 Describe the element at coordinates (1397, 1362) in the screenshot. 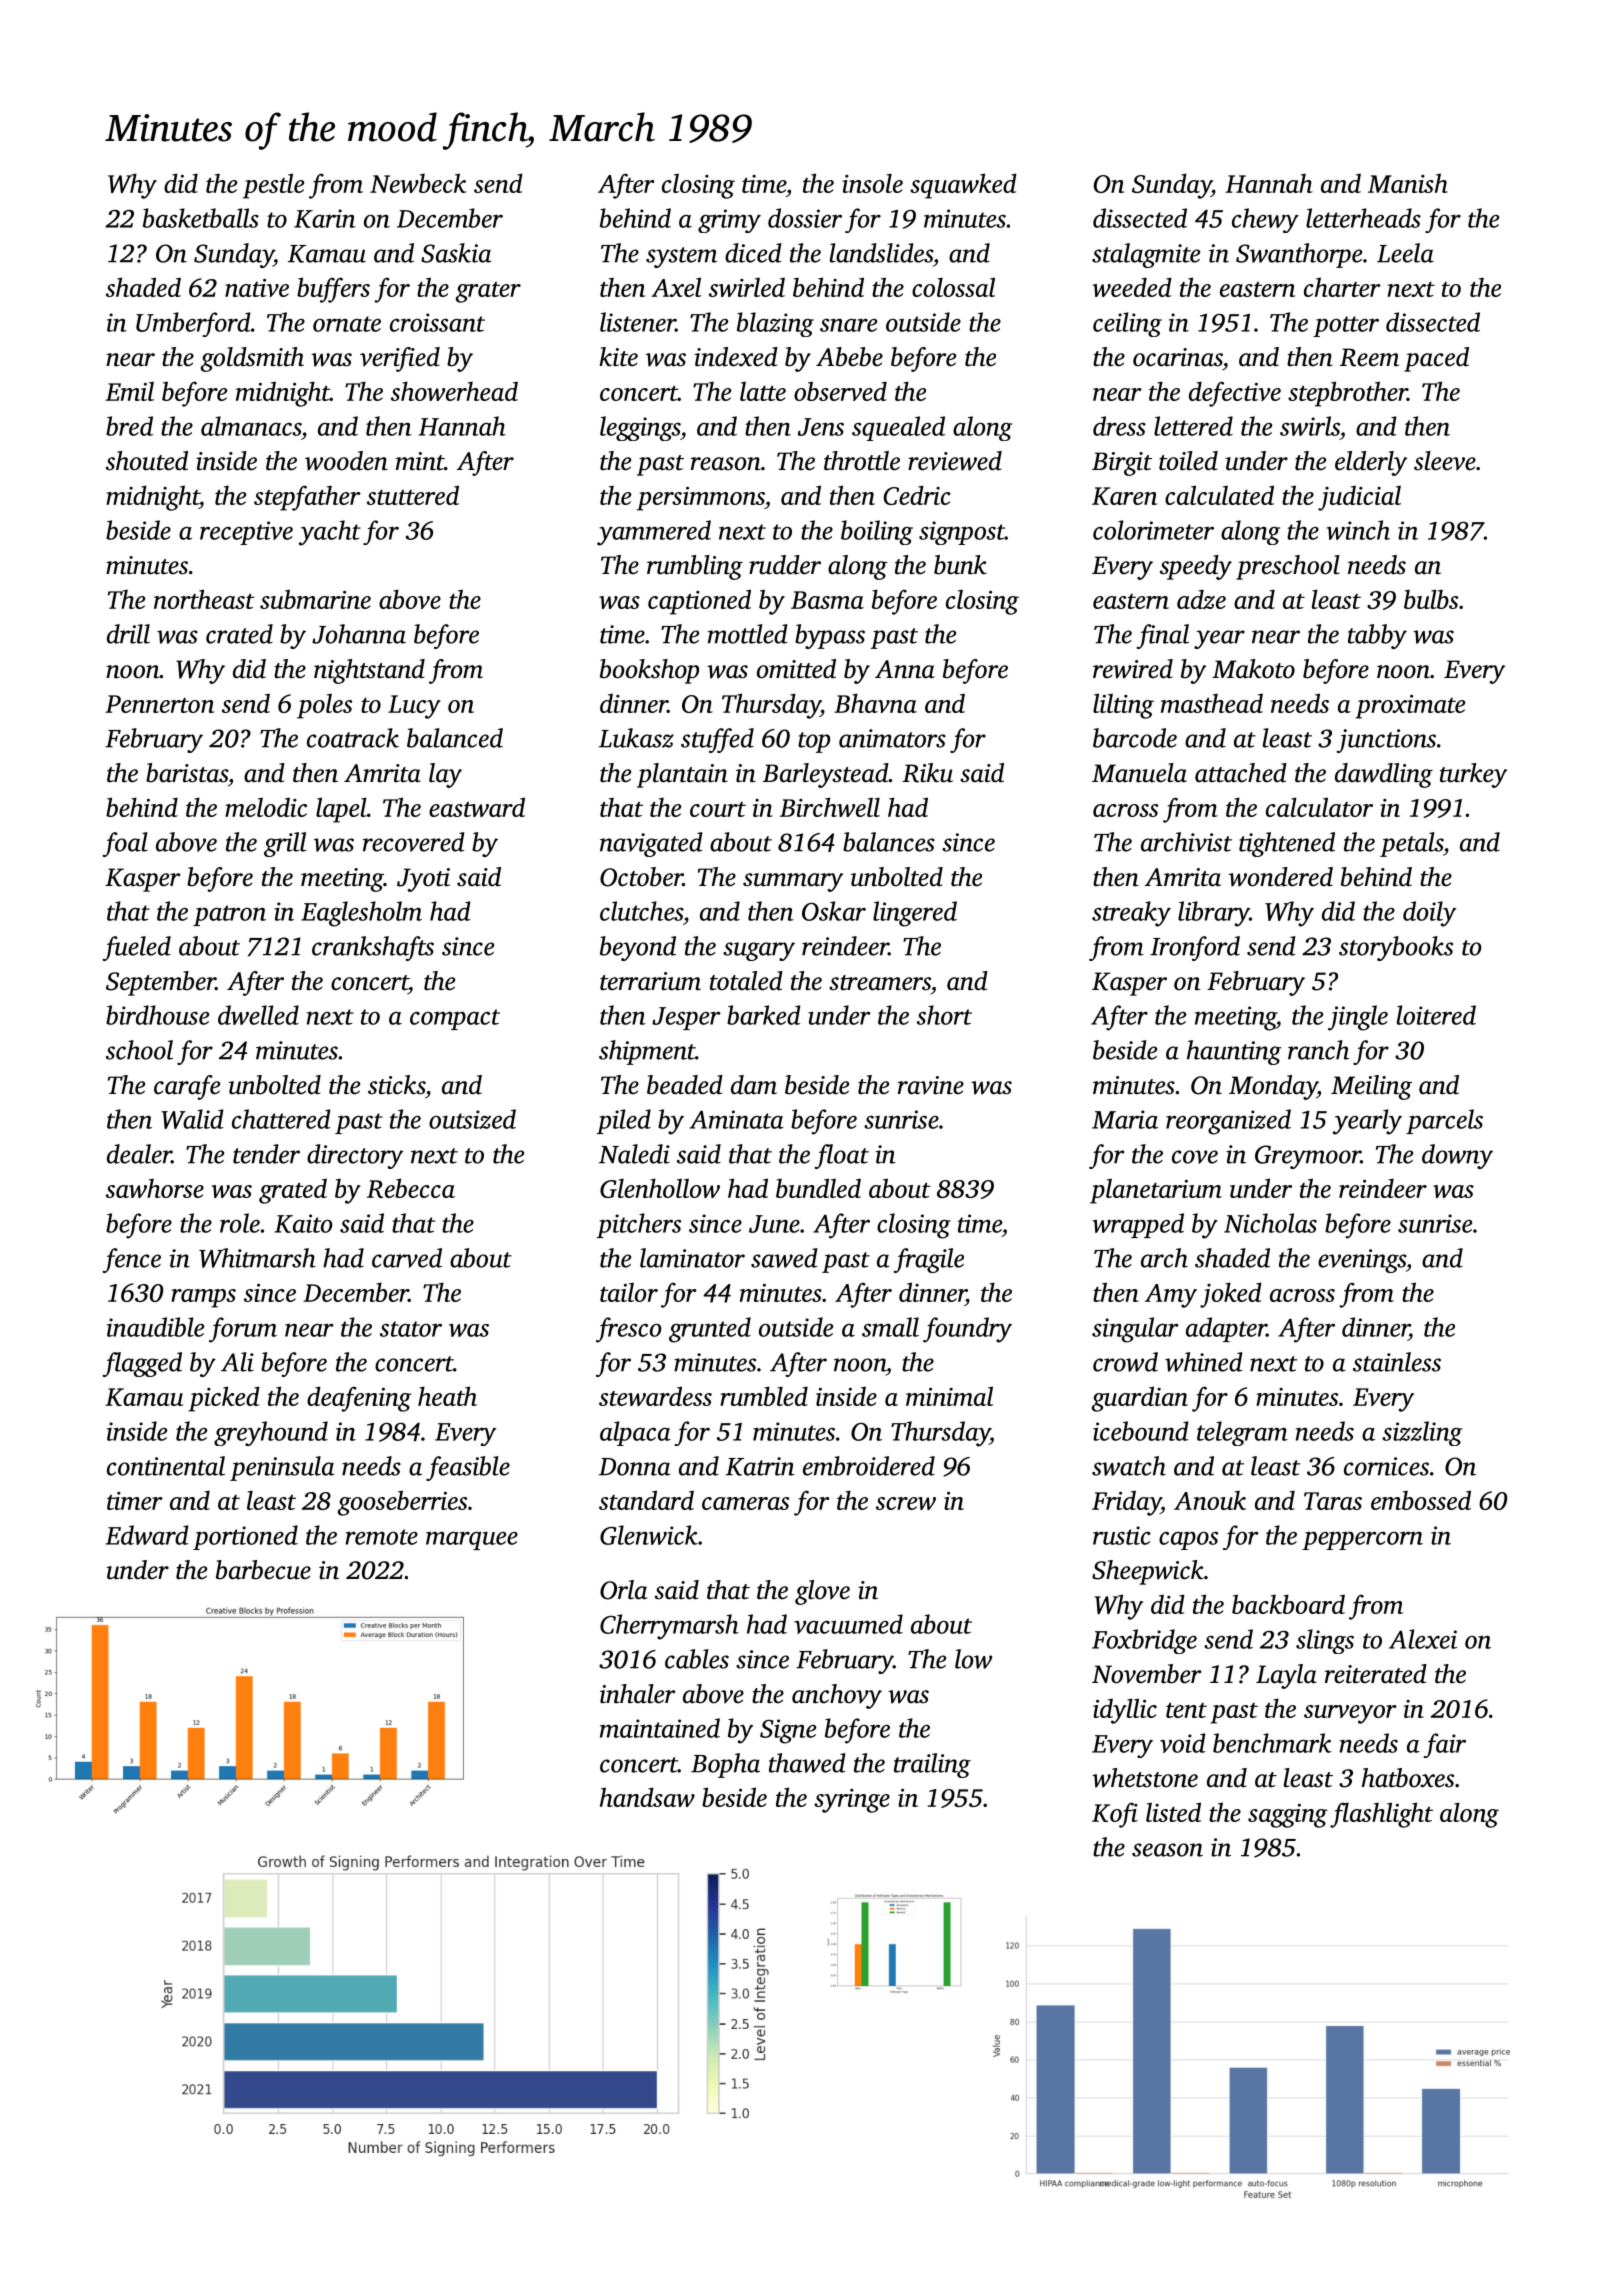

I see `stainless` at that location.
